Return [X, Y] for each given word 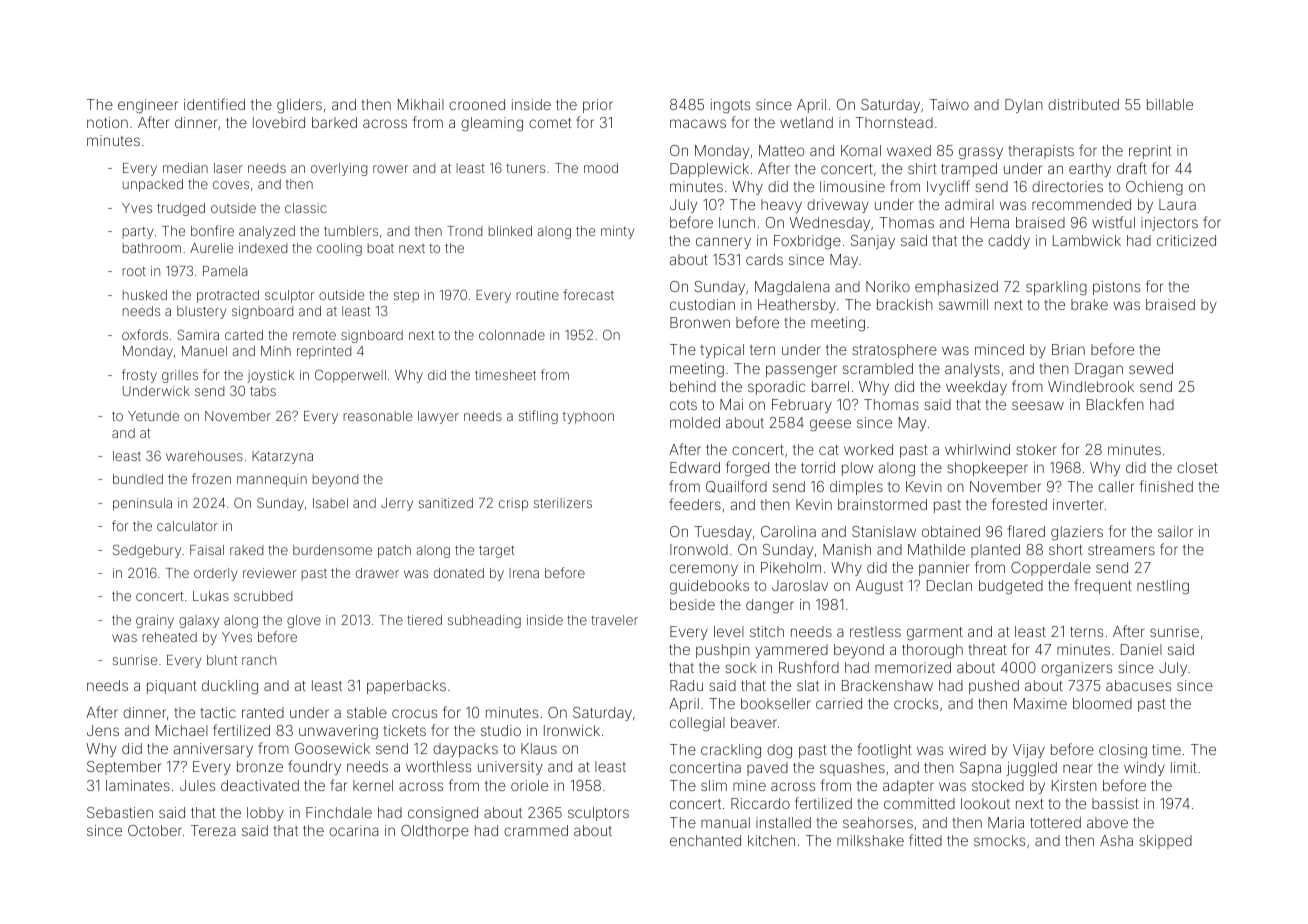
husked [145, 295]
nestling [1163, 587]
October [155, 830]
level [729, 631]
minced [999, 349]
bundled [138, 479]
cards [764, 259]
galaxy [199, 621]
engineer [148, 106]
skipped [1165, 842]
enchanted [705, 840]
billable [1170, 104]
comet [550, 123]
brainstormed [882, 504]
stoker [1036, 449]
